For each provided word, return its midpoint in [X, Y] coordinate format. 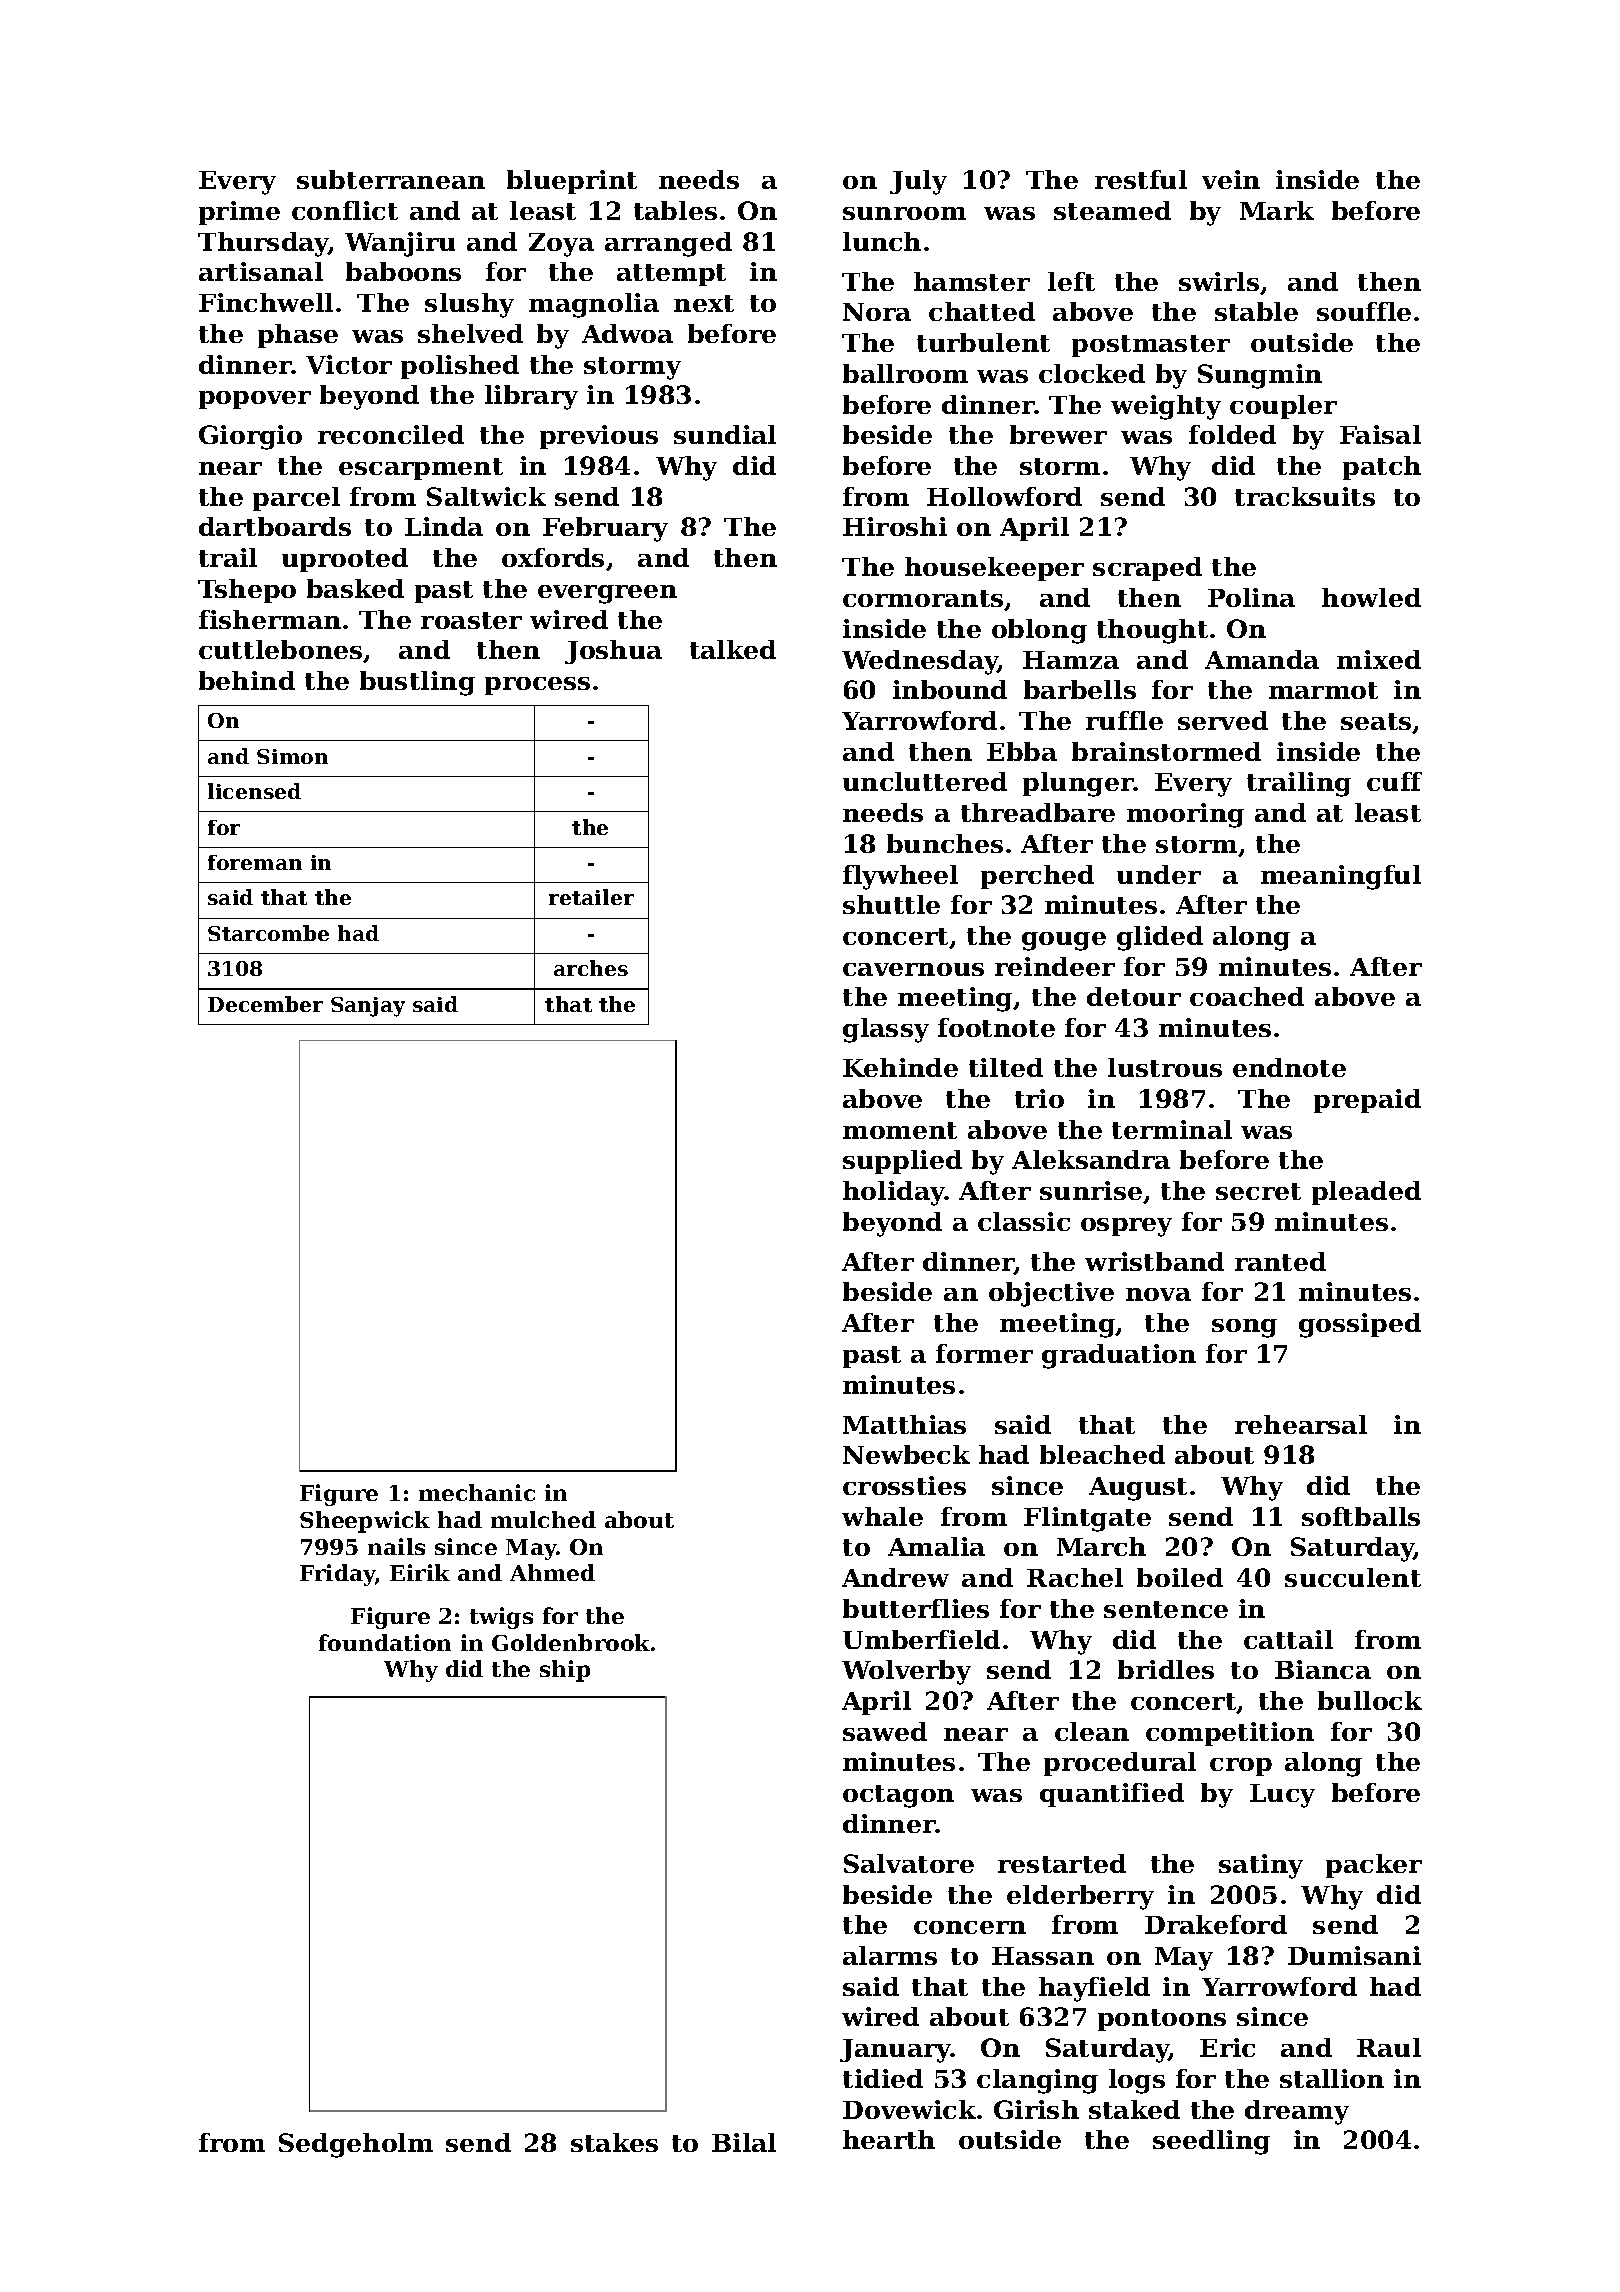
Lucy [1282, 1796]
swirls [1219, 281]
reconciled [391, 434]
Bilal [744, 2142]
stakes [614, 2142]
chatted [982, 311]
